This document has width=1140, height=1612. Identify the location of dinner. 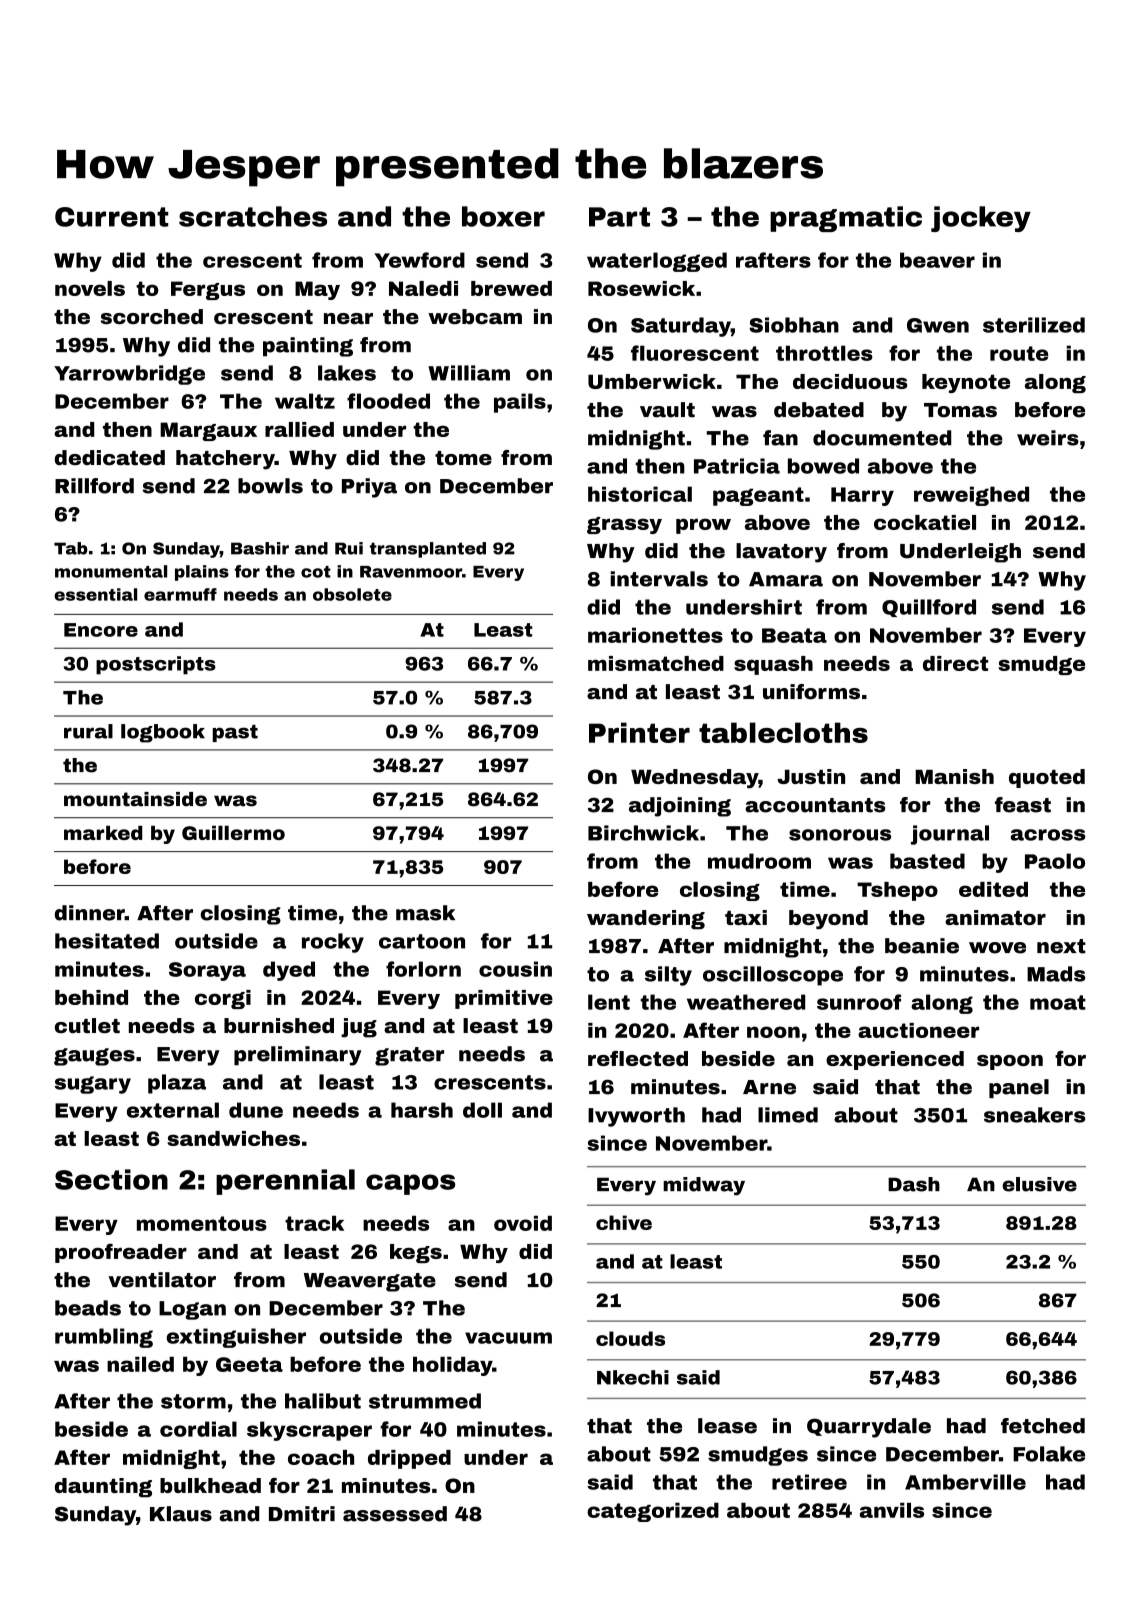
(90, 913).
